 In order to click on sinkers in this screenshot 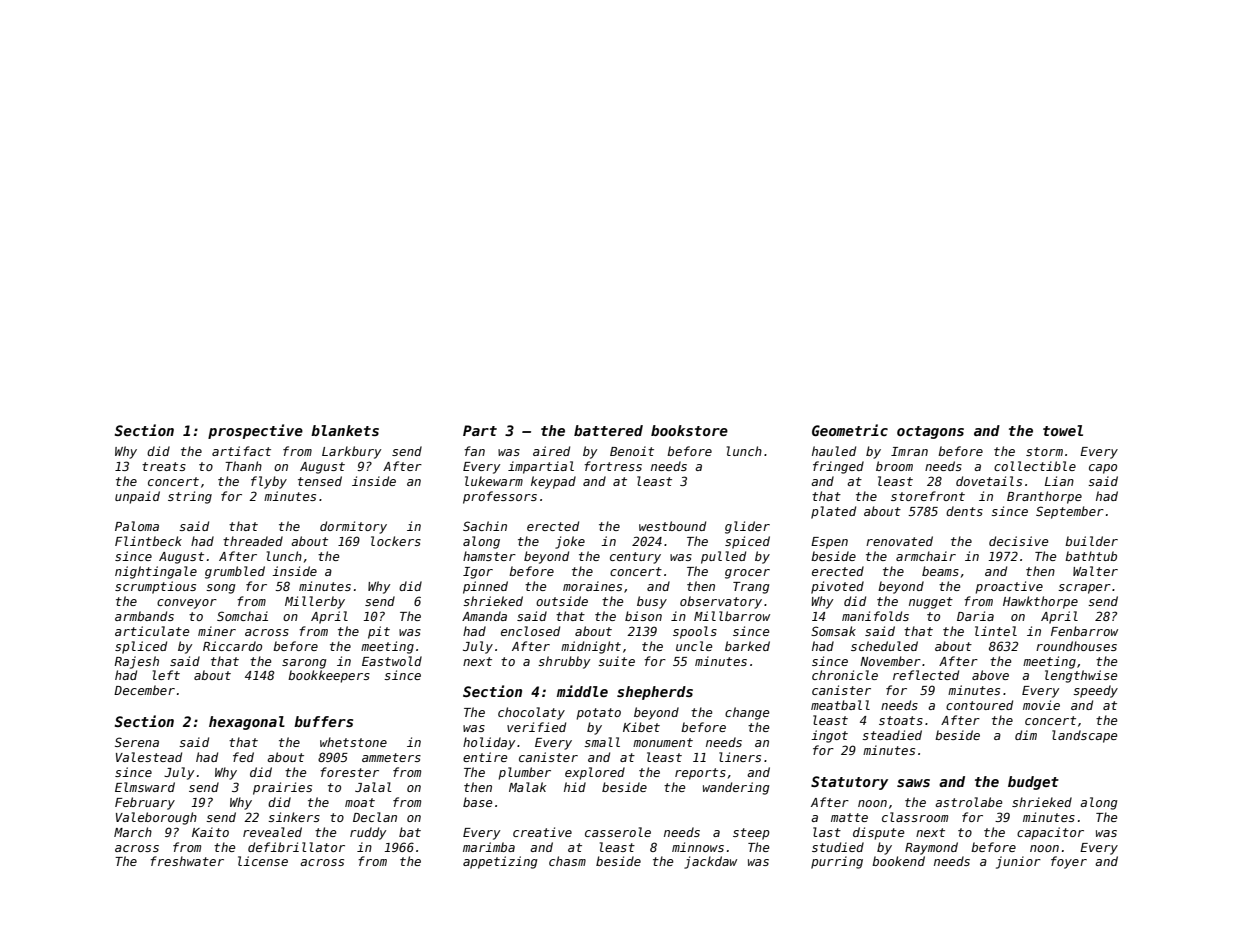, I will do `click(294, 817)`.
